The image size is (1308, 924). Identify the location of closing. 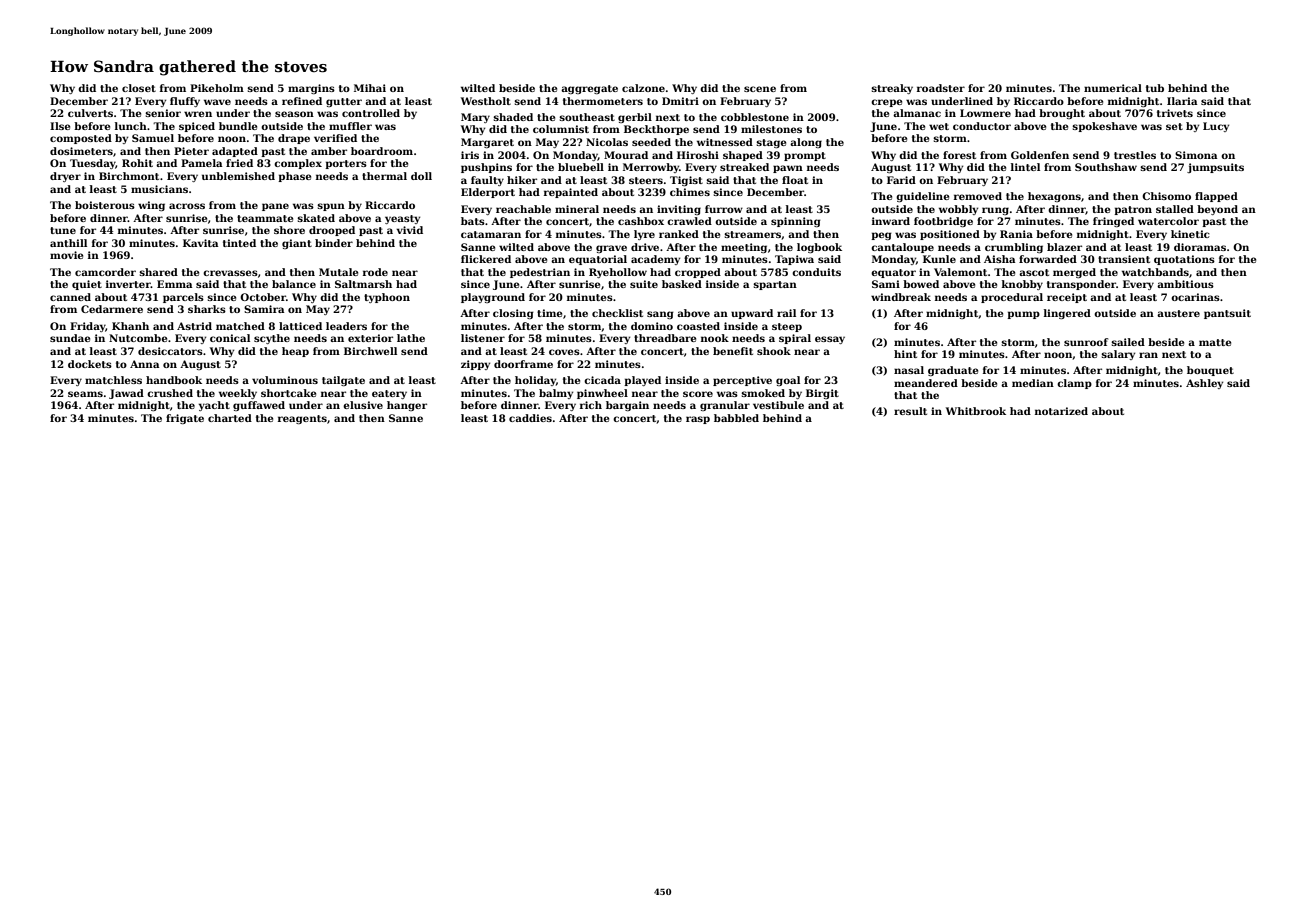
(513, 314).
